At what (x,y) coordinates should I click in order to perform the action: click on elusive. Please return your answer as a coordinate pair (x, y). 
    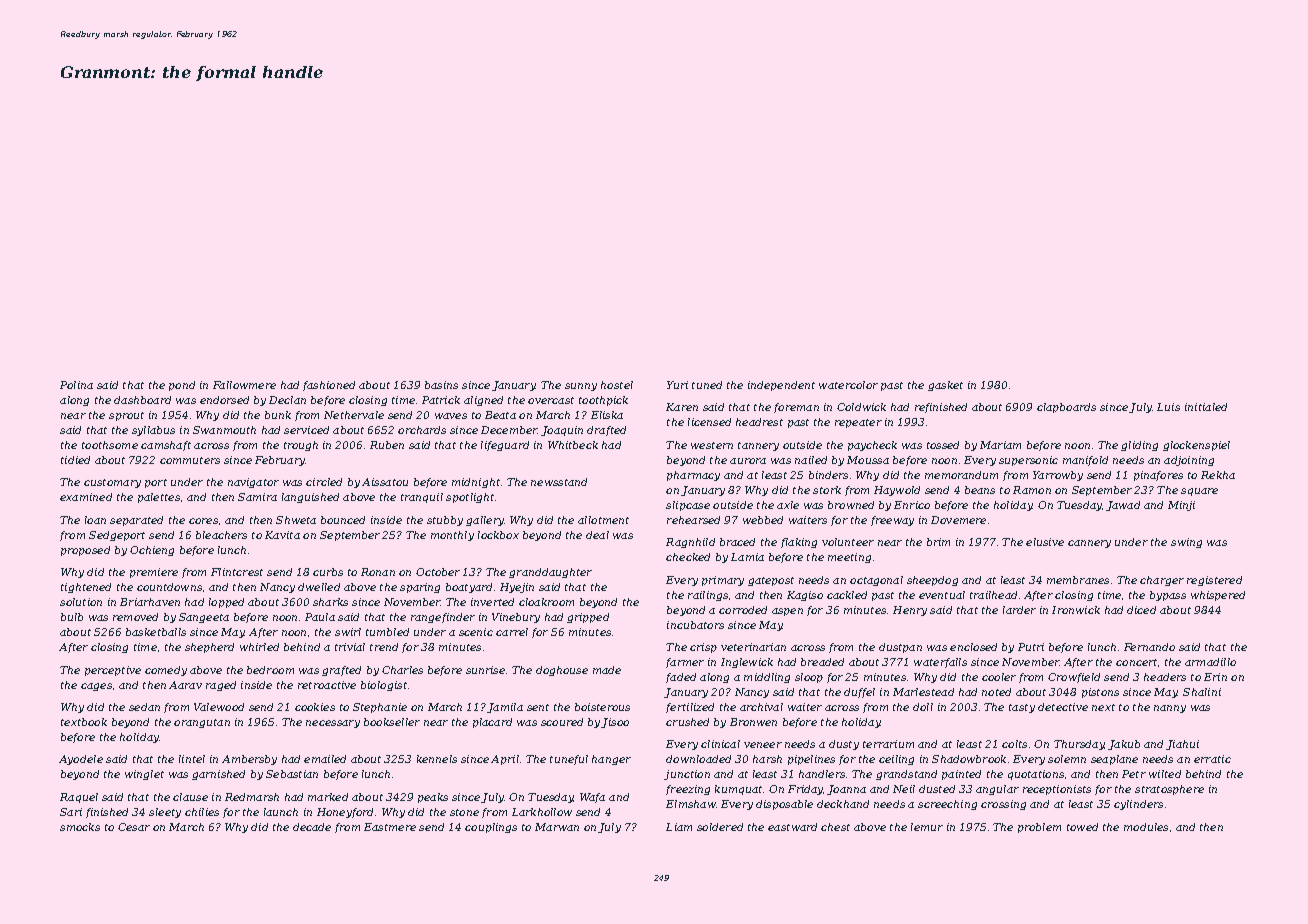
    Looking at the image, I should click on (1045, 542).
